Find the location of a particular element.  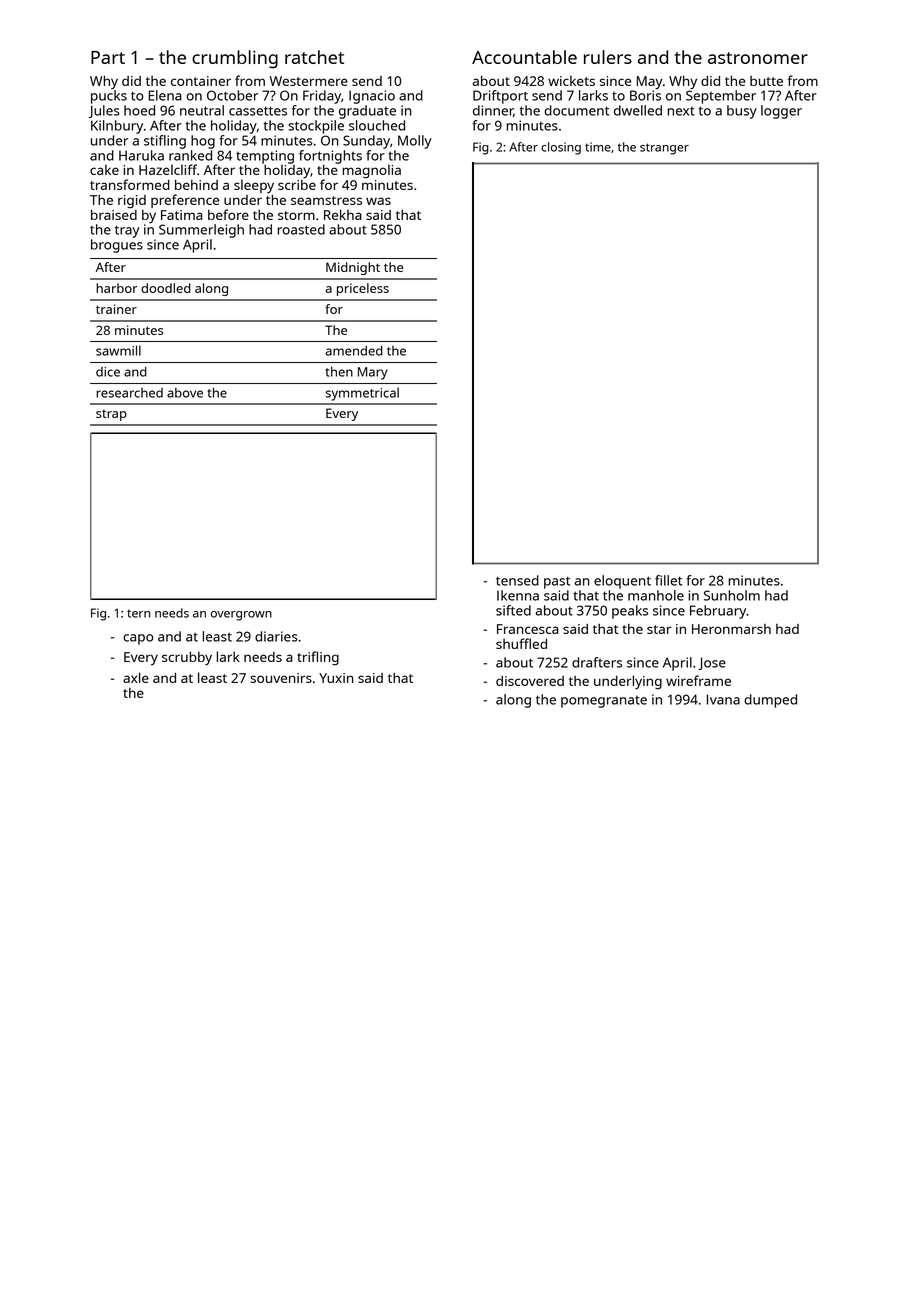

cake is located at coordinates (104, 169).
